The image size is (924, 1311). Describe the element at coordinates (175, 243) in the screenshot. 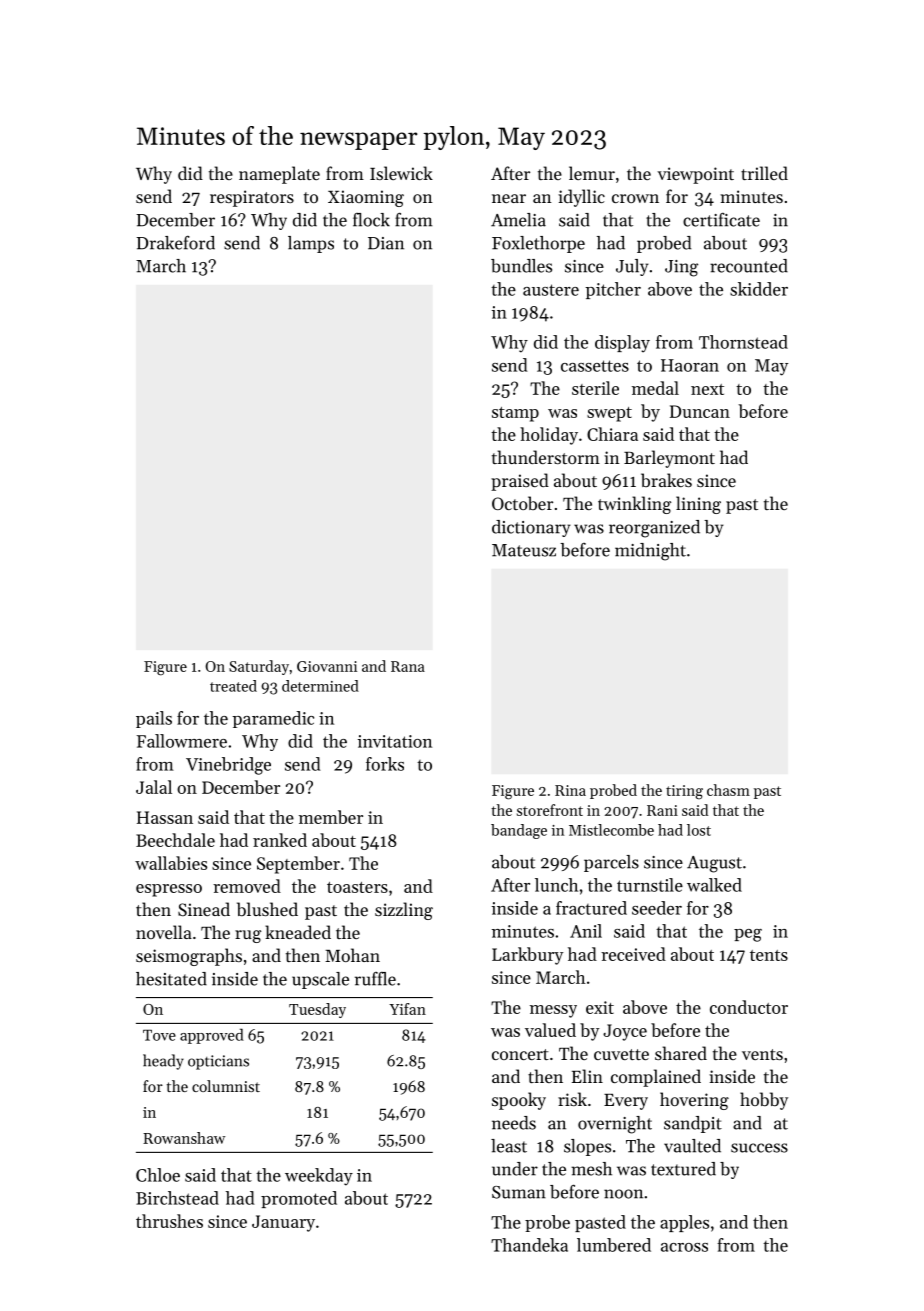

I see `Drakeford` at that location.
